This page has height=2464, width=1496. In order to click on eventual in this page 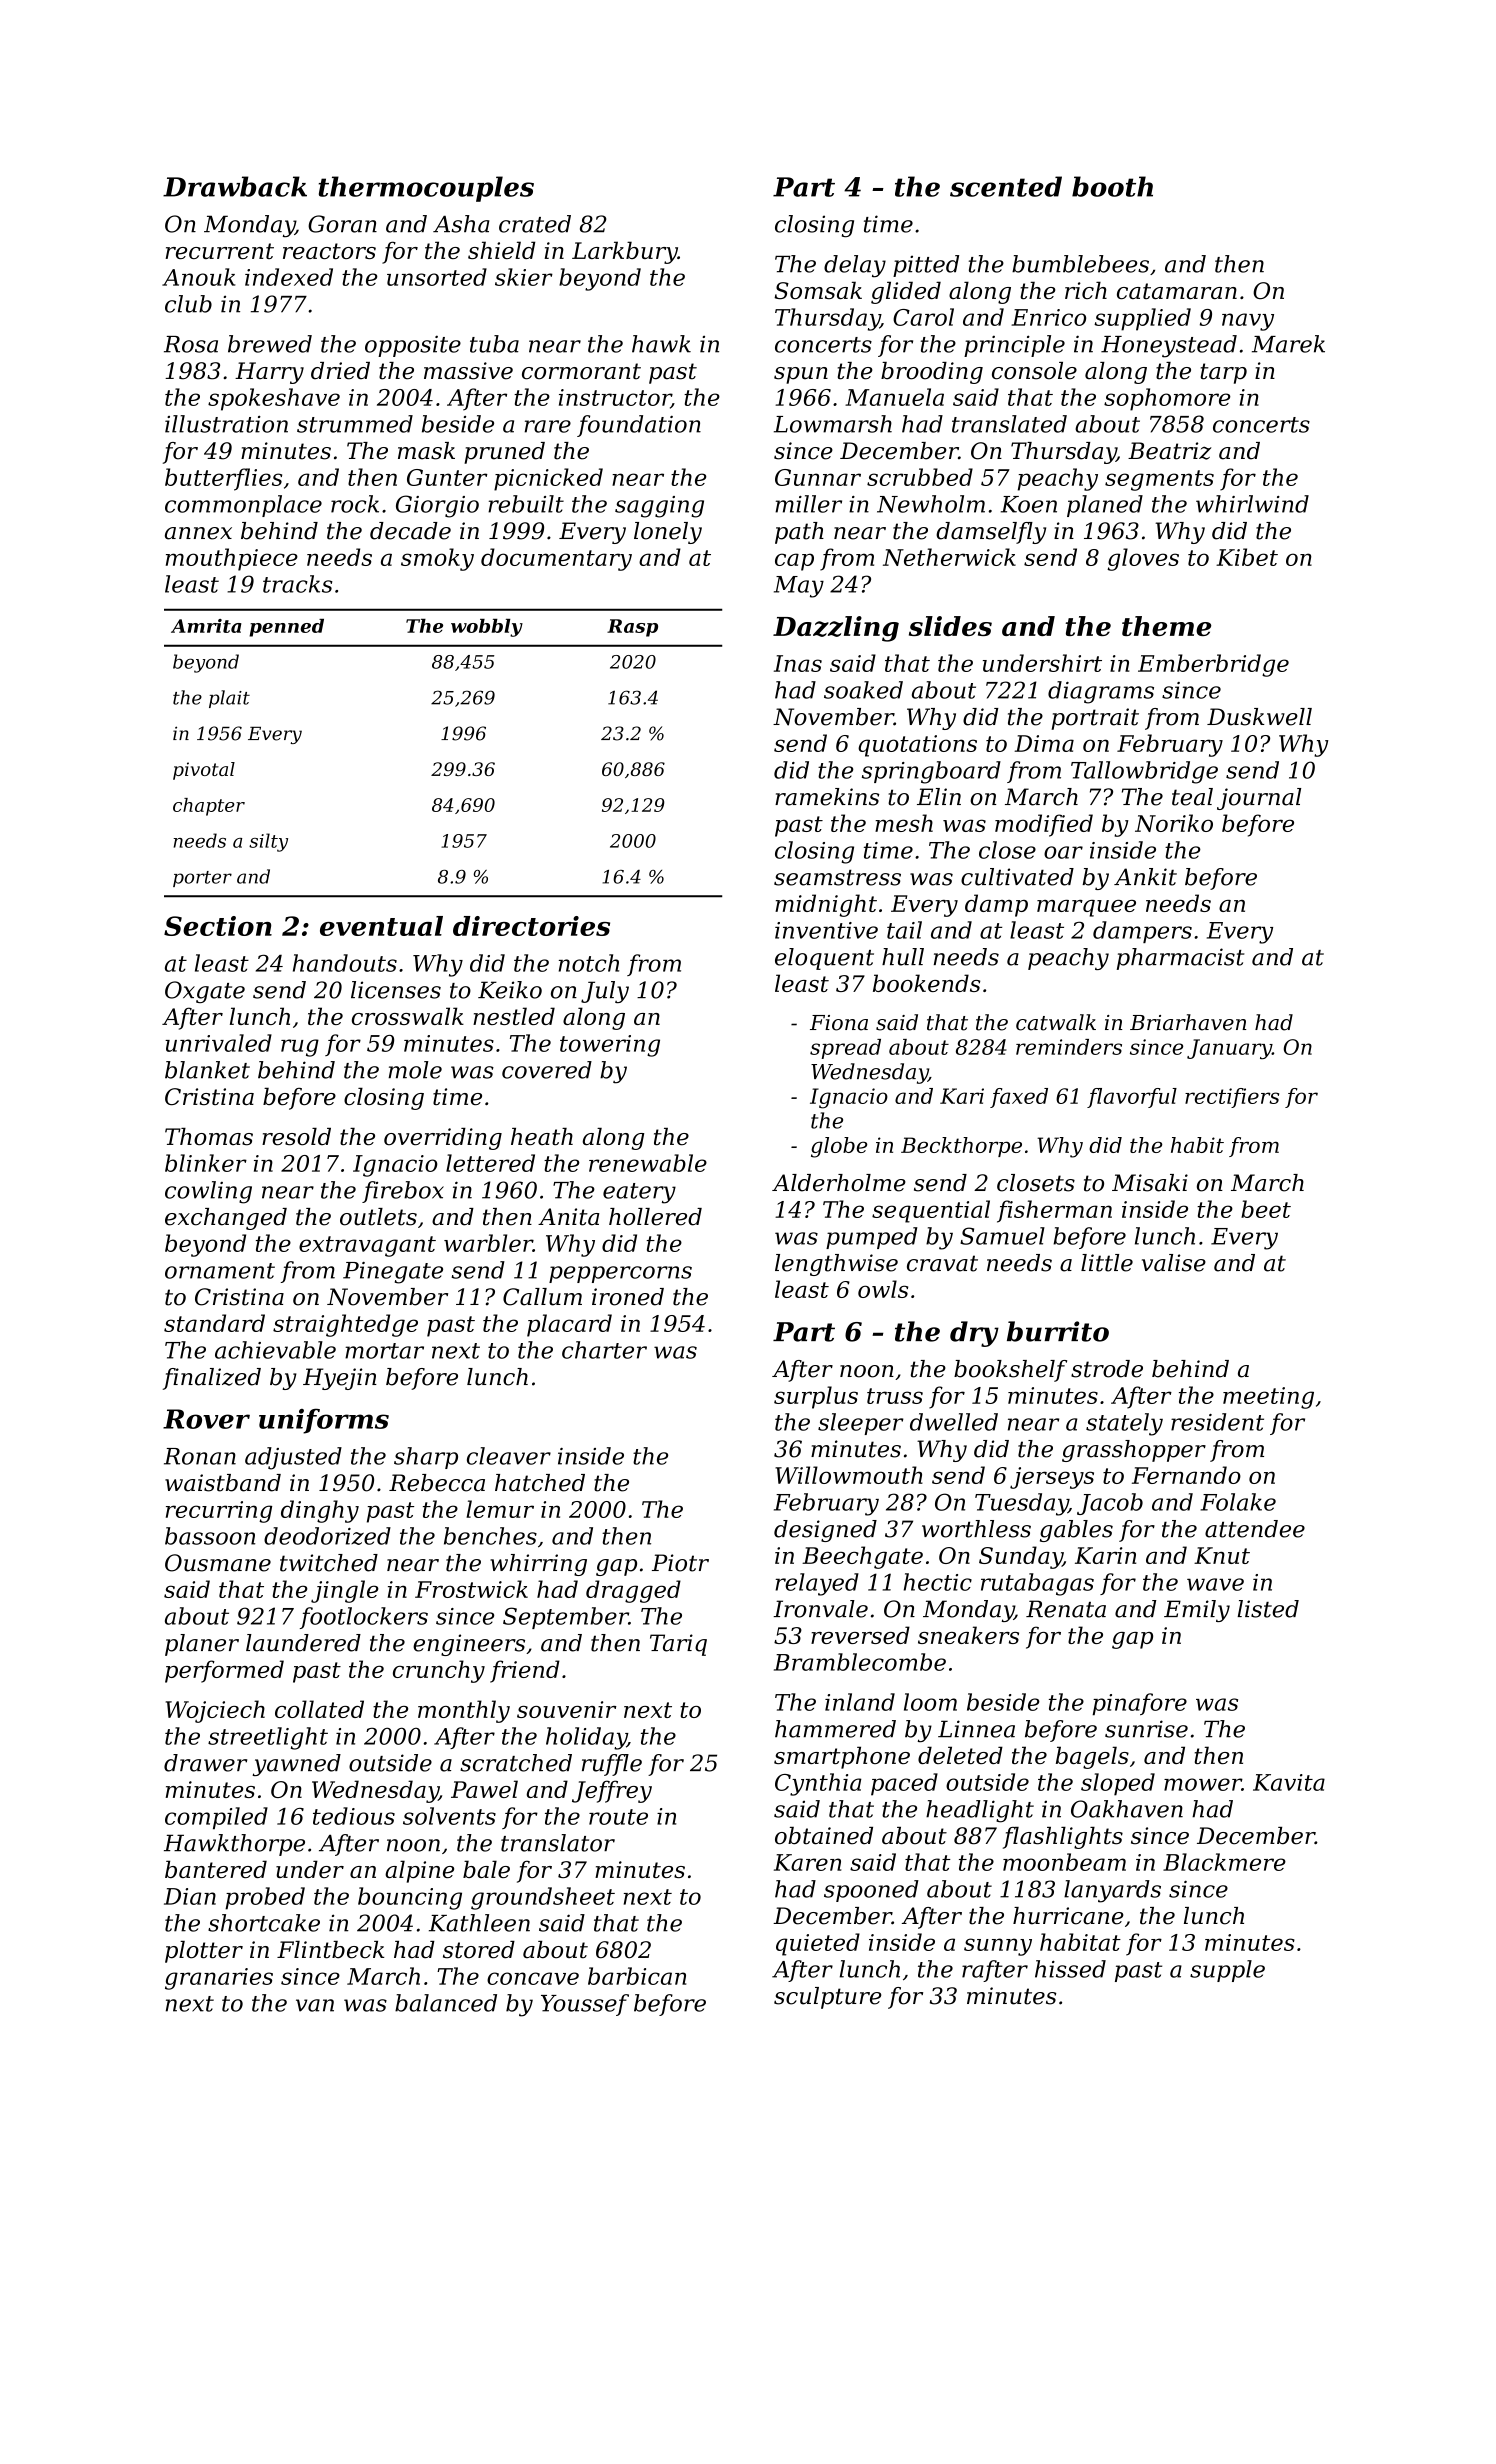, I will do `click(381, 926)`.
